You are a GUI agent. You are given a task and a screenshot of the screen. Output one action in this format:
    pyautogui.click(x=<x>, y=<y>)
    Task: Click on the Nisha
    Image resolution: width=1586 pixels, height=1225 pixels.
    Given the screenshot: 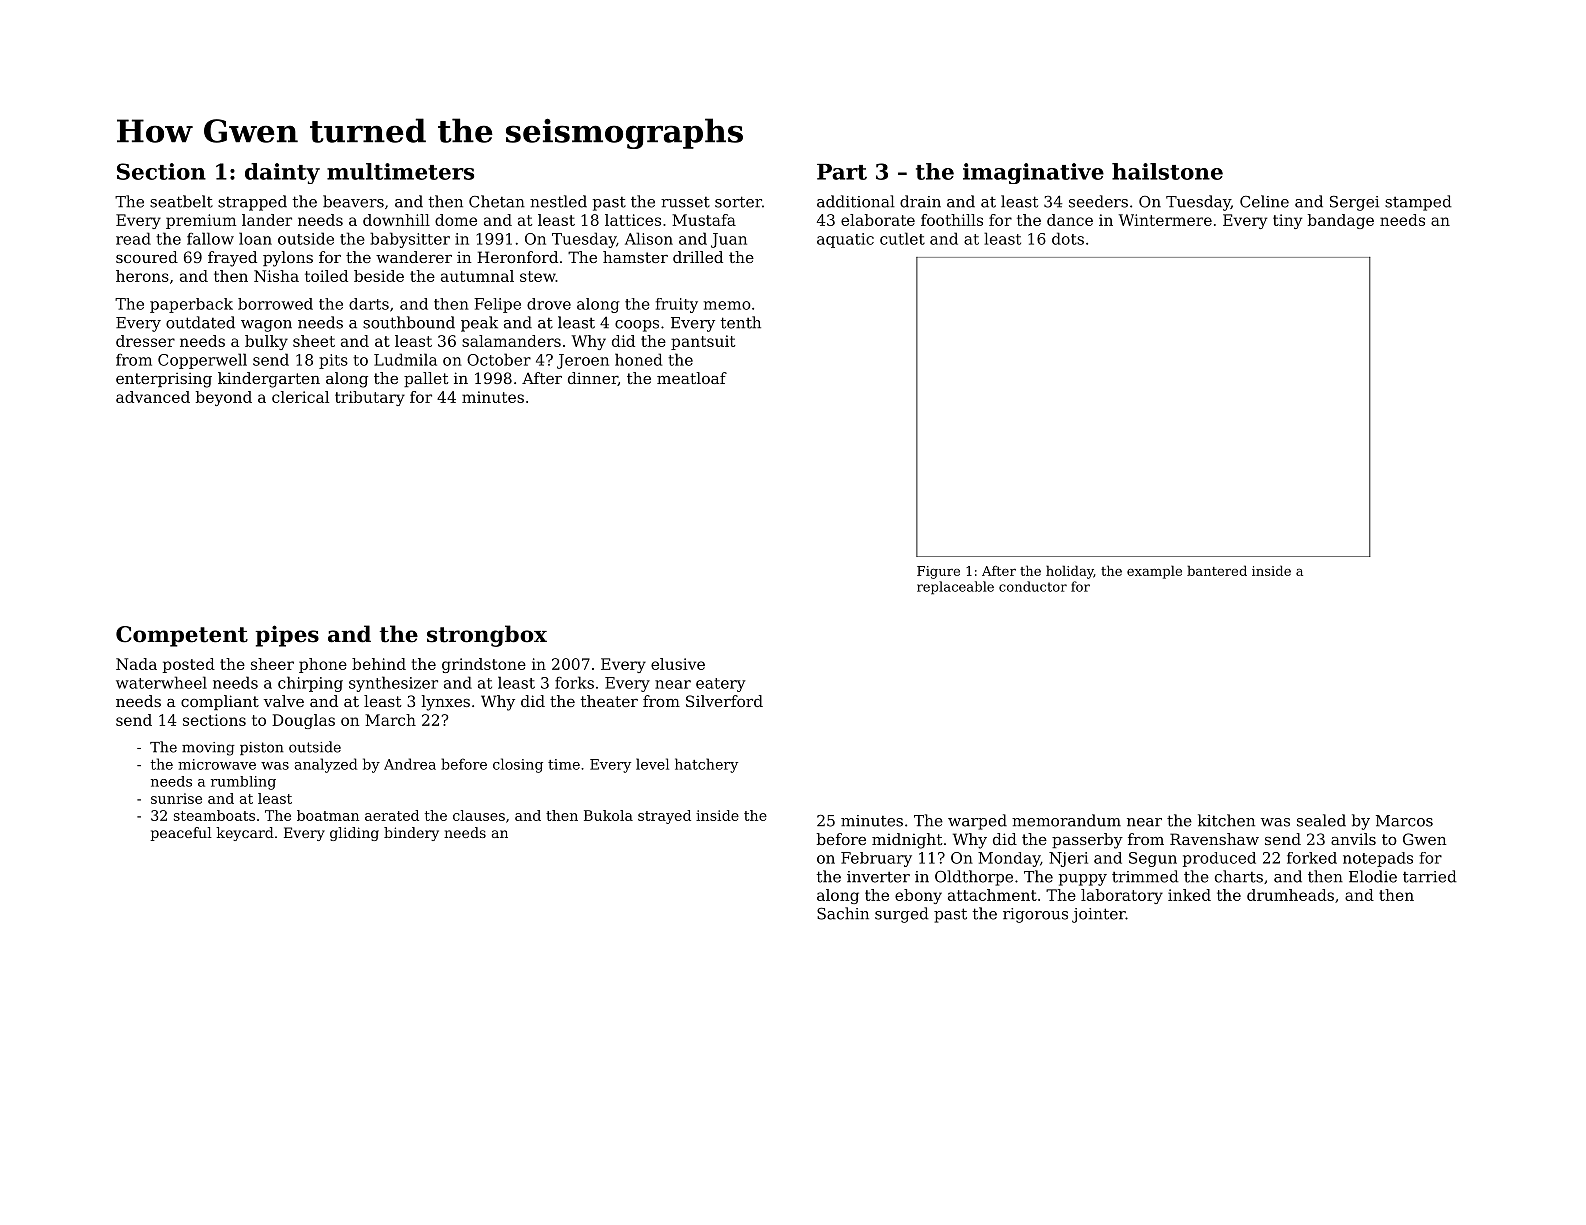 What is the action you would take?
    pyautogui.click(x=276, y=276)
